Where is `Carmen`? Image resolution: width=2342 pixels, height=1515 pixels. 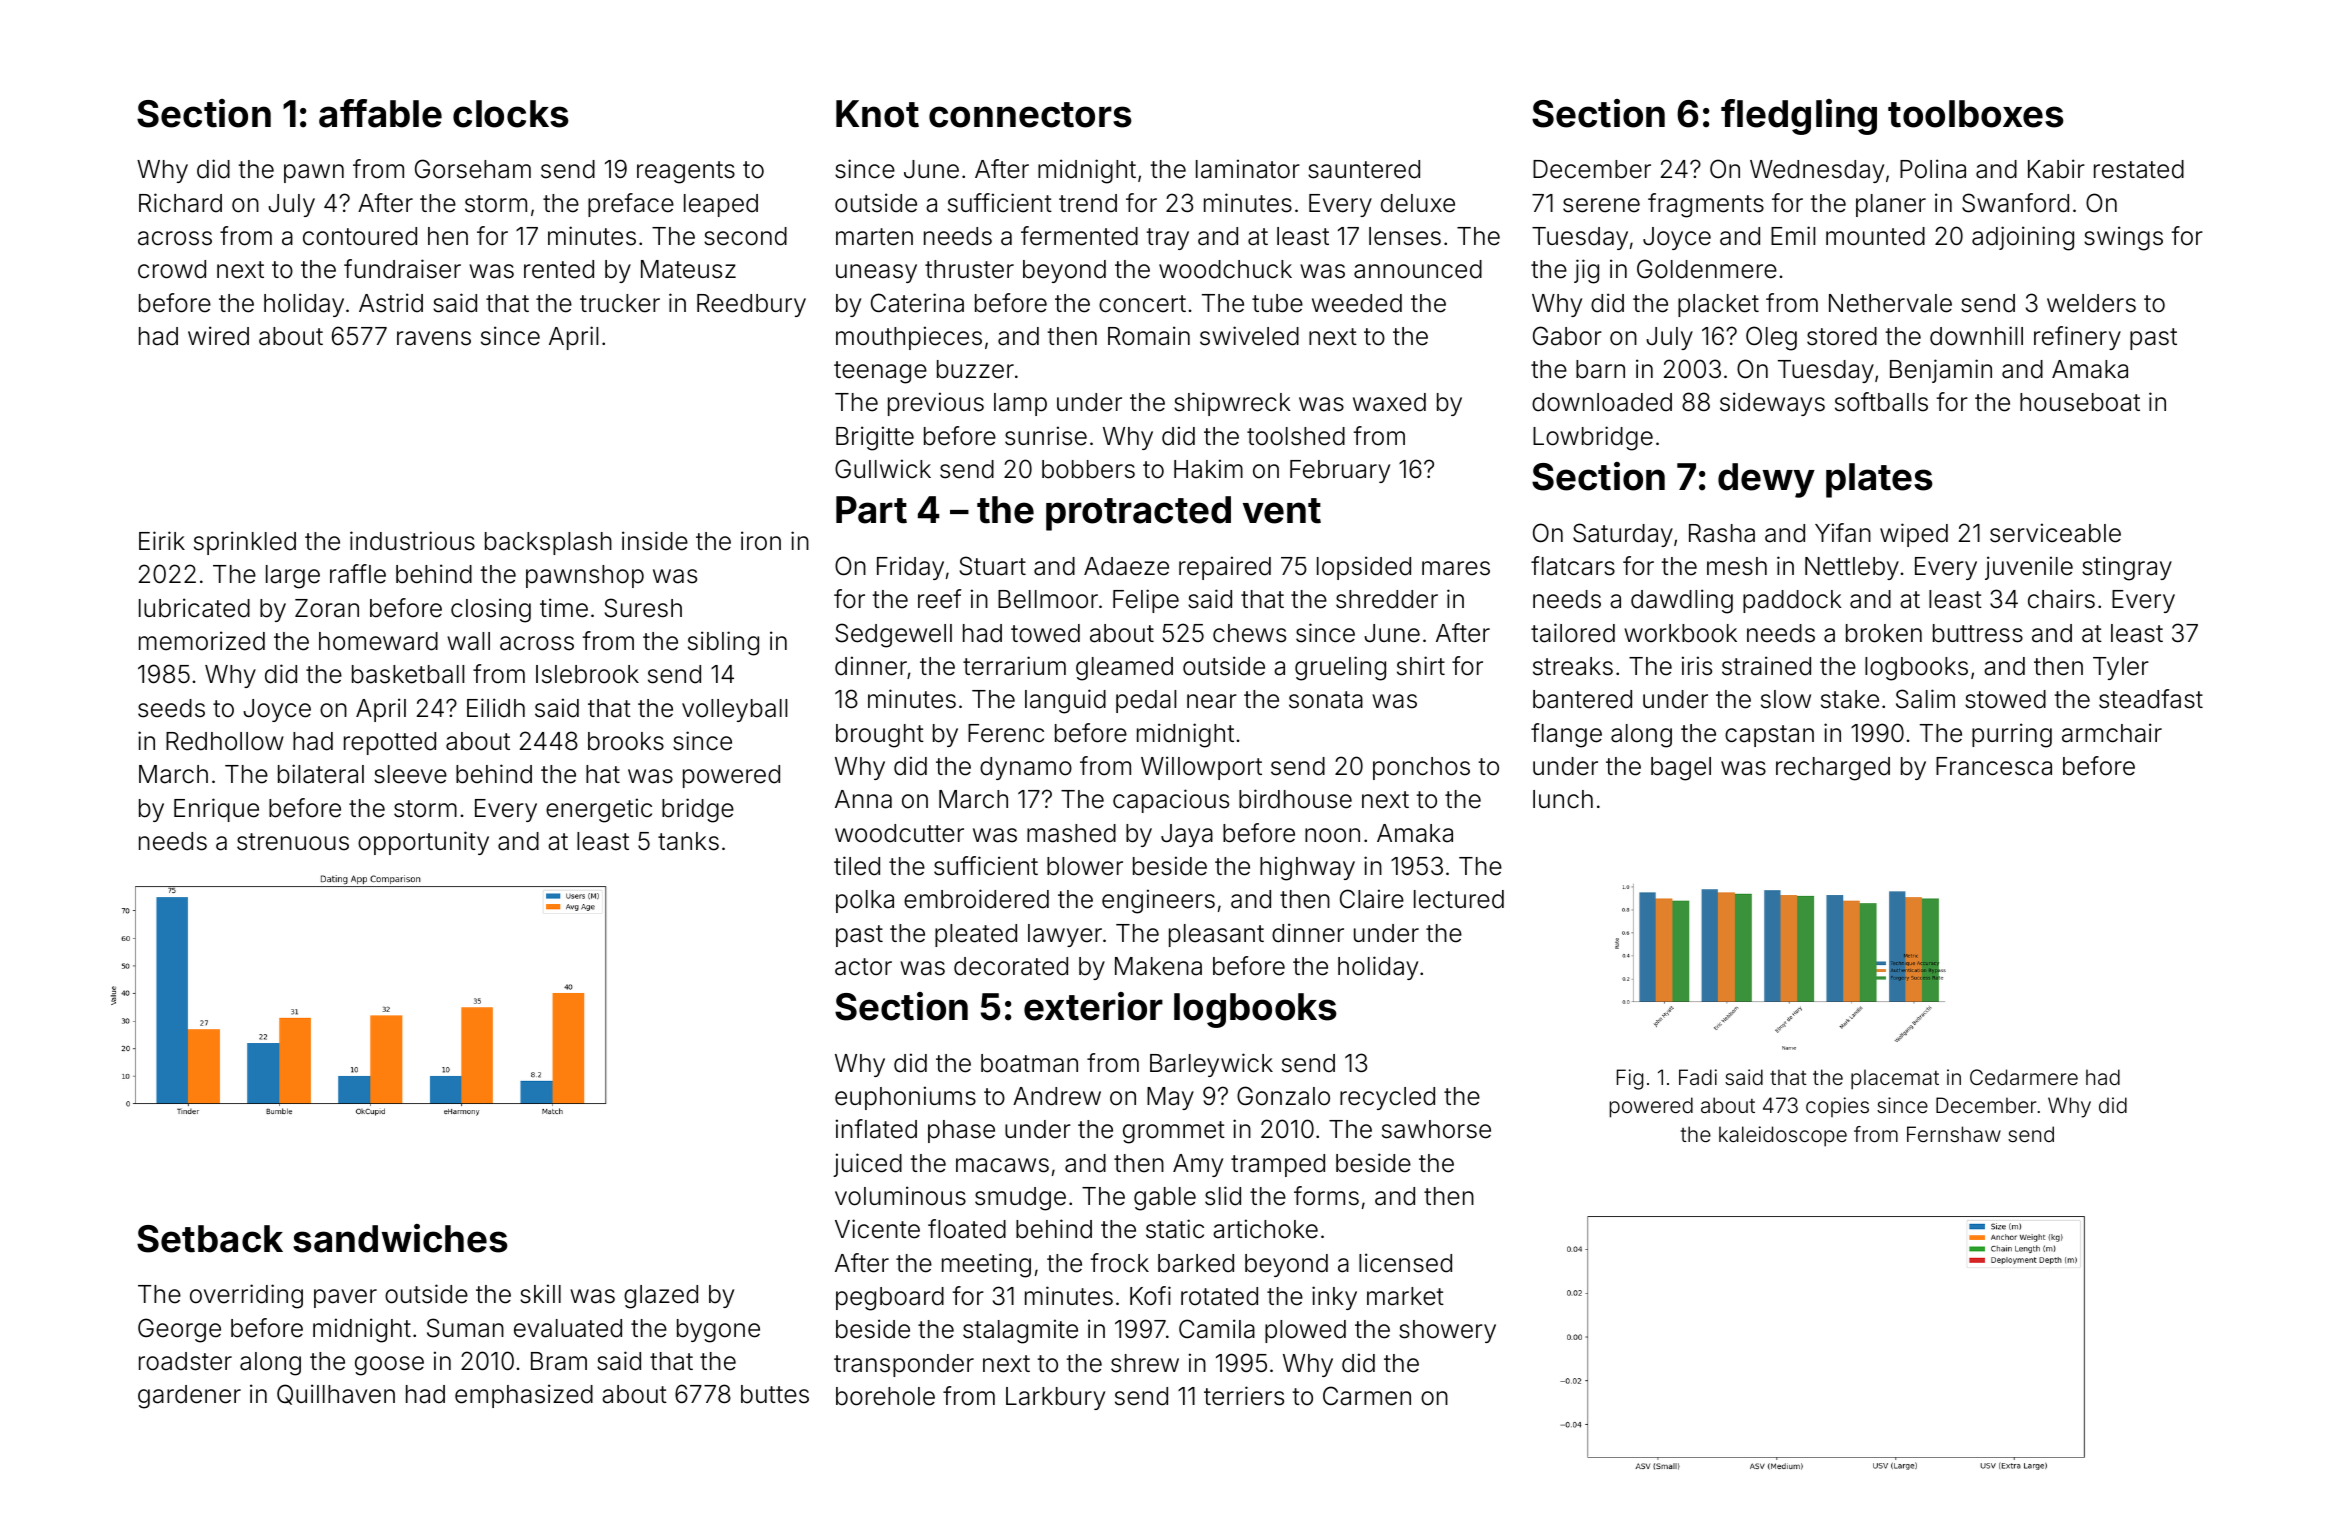 Carmen is located at coordinates (1367, 1396).
